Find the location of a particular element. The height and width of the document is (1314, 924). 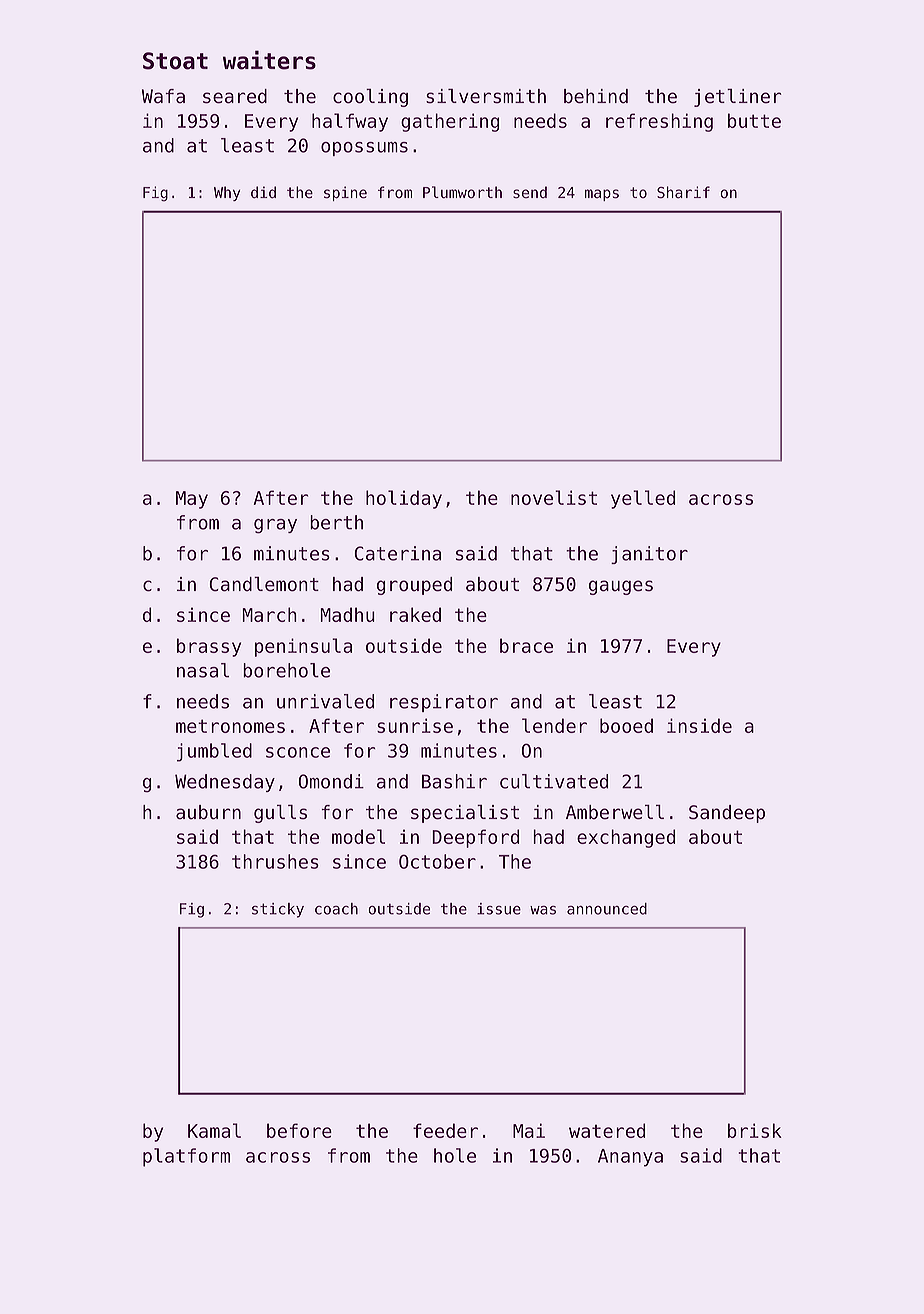

opossums is located at coordinates (364, 149).
